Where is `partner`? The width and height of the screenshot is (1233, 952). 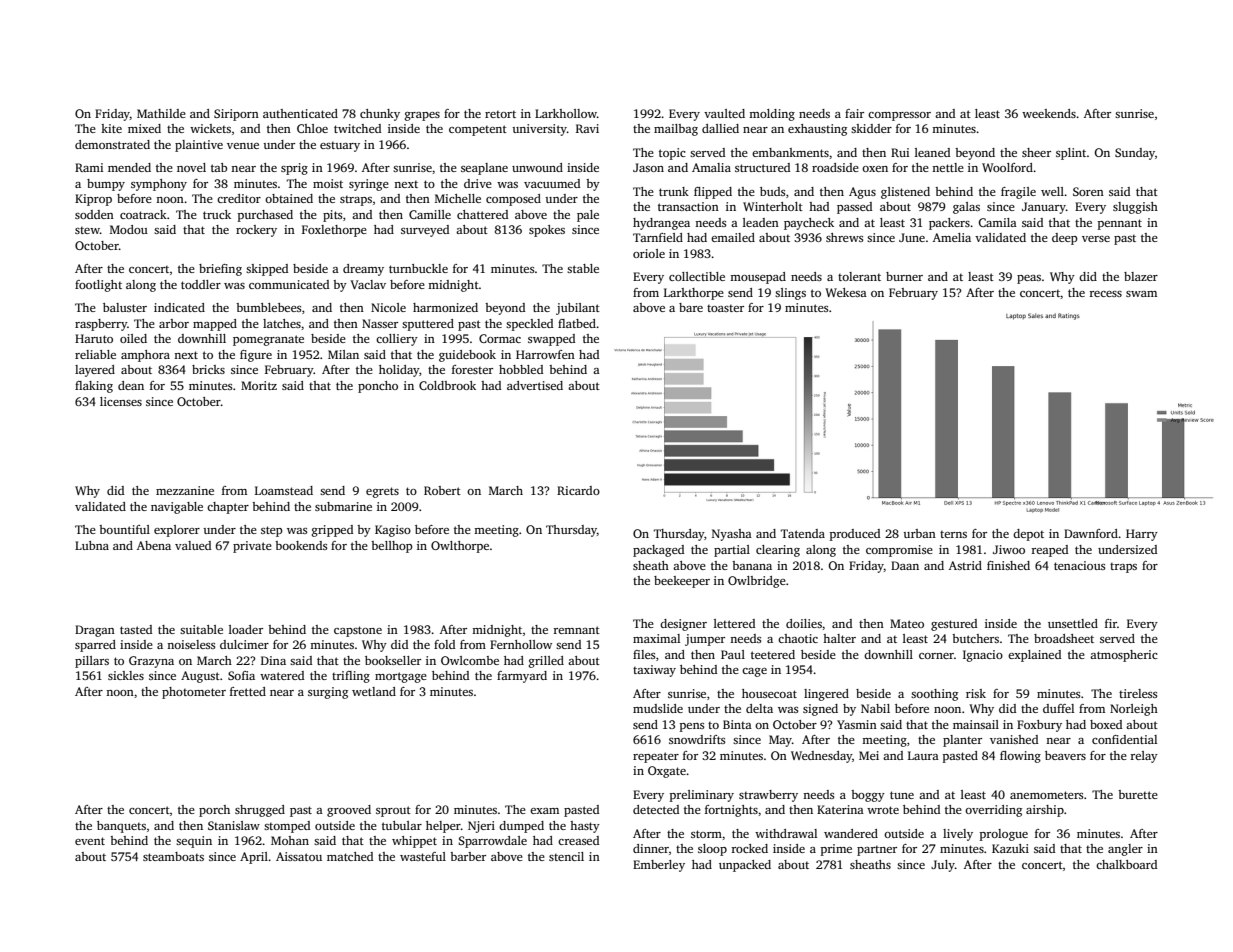 partner is located at coordinates (877, 851).
